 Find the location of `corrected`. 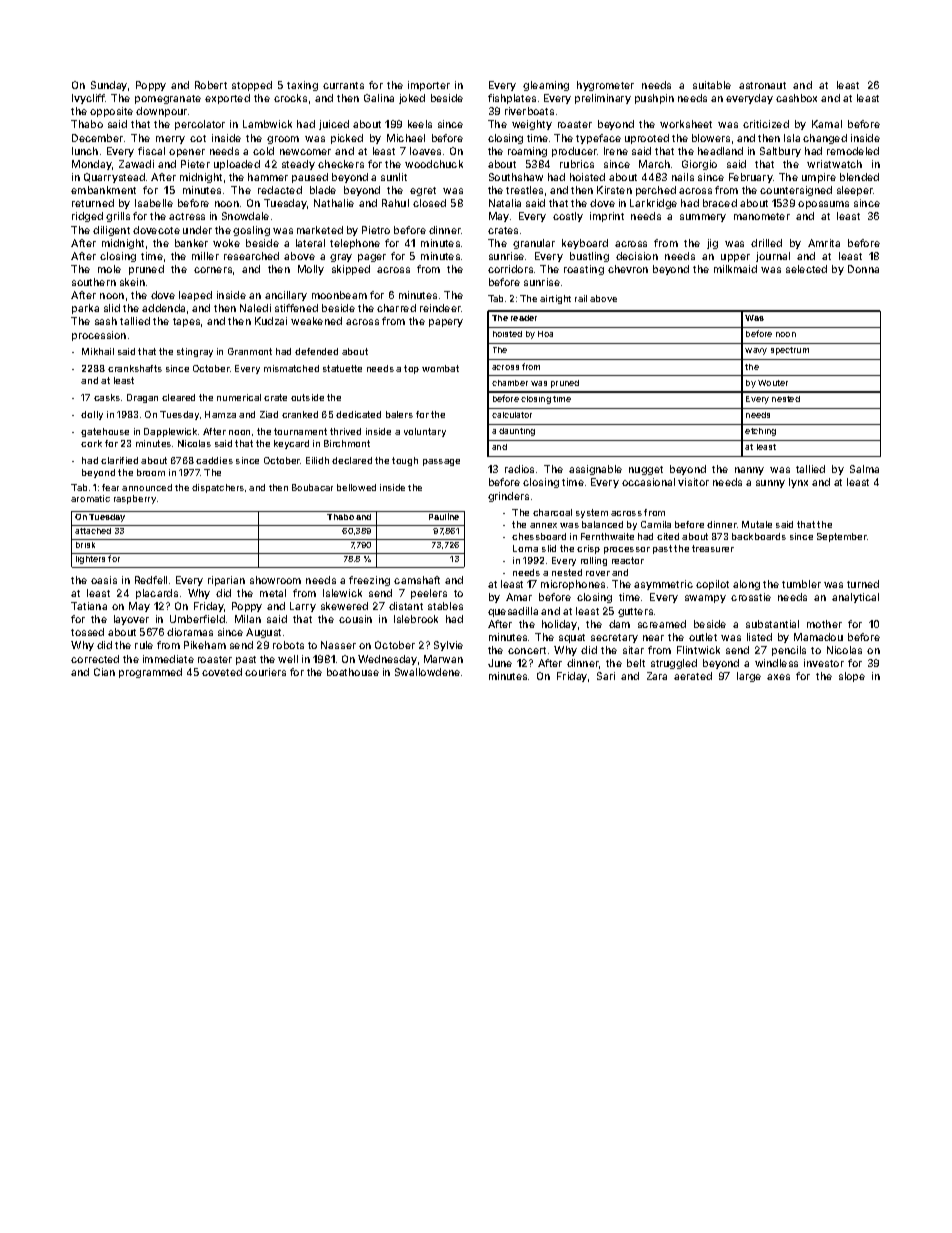

corrected is located at coordinates (95, 659).
